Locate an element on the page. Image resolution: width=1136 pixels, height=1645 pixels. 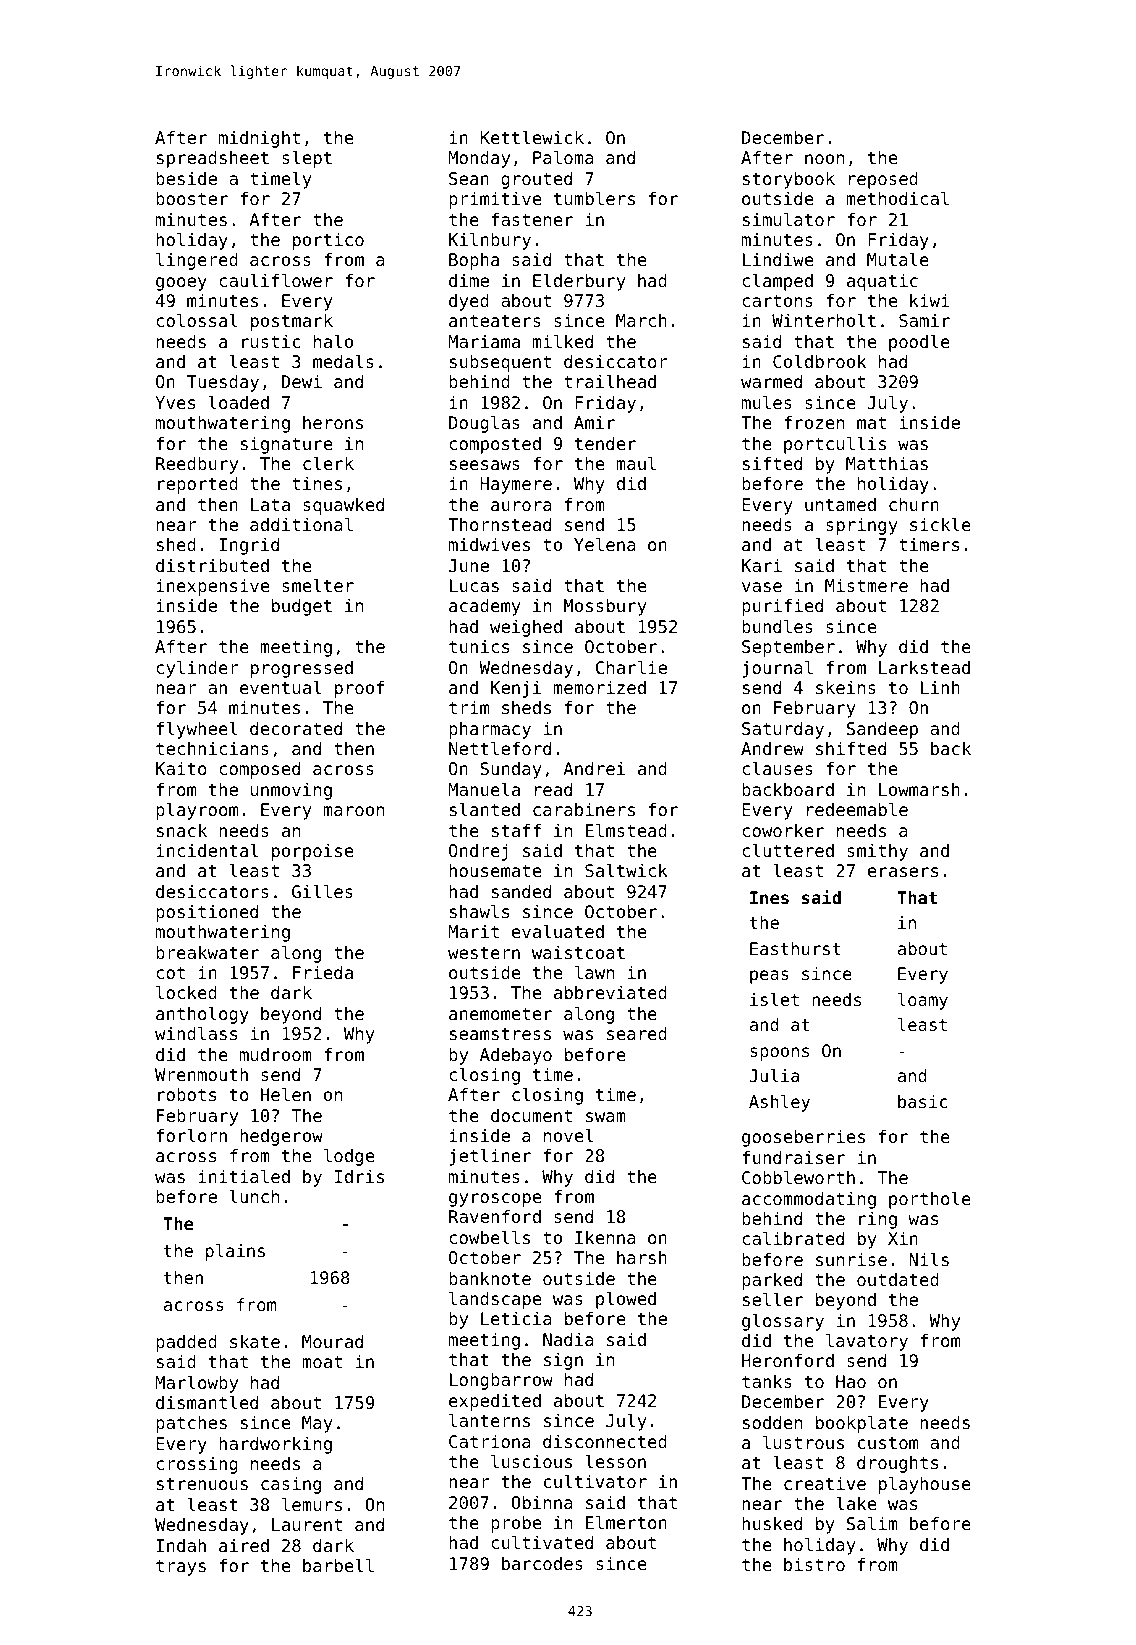
Paloma is located at coordinates (563, 157).
